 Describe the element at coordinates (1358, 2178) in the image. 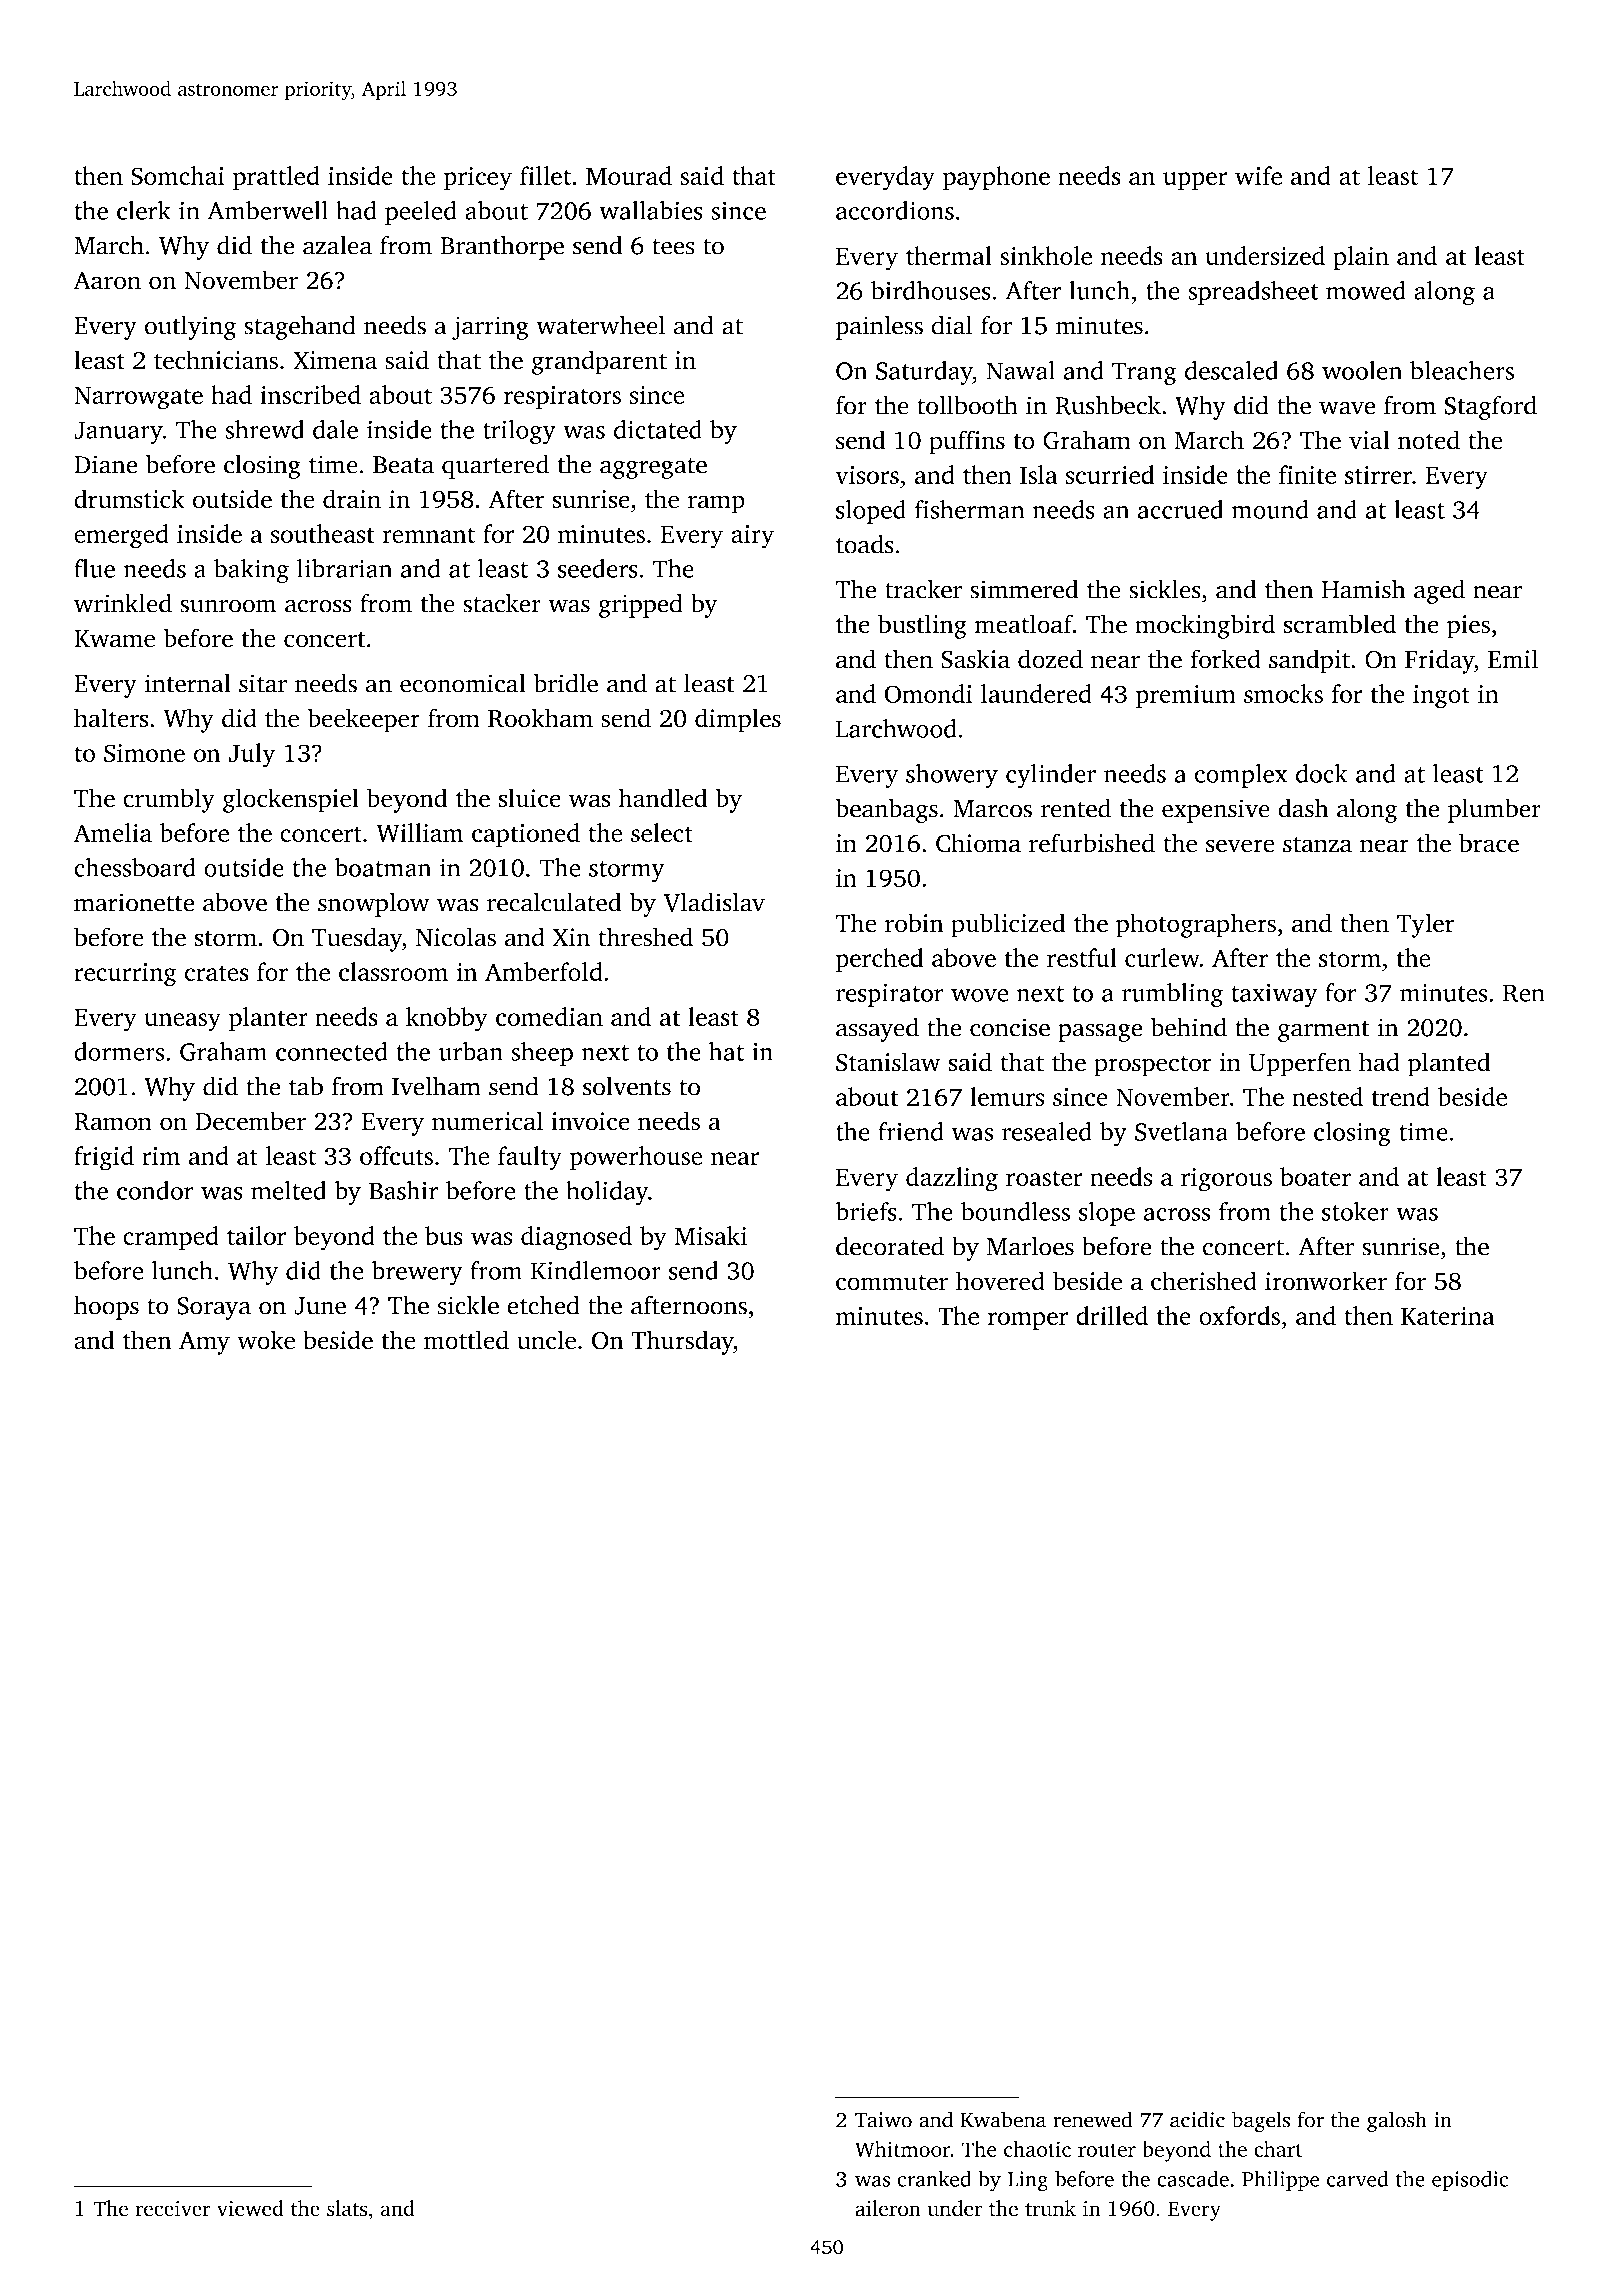

I see `carved` at that location.
